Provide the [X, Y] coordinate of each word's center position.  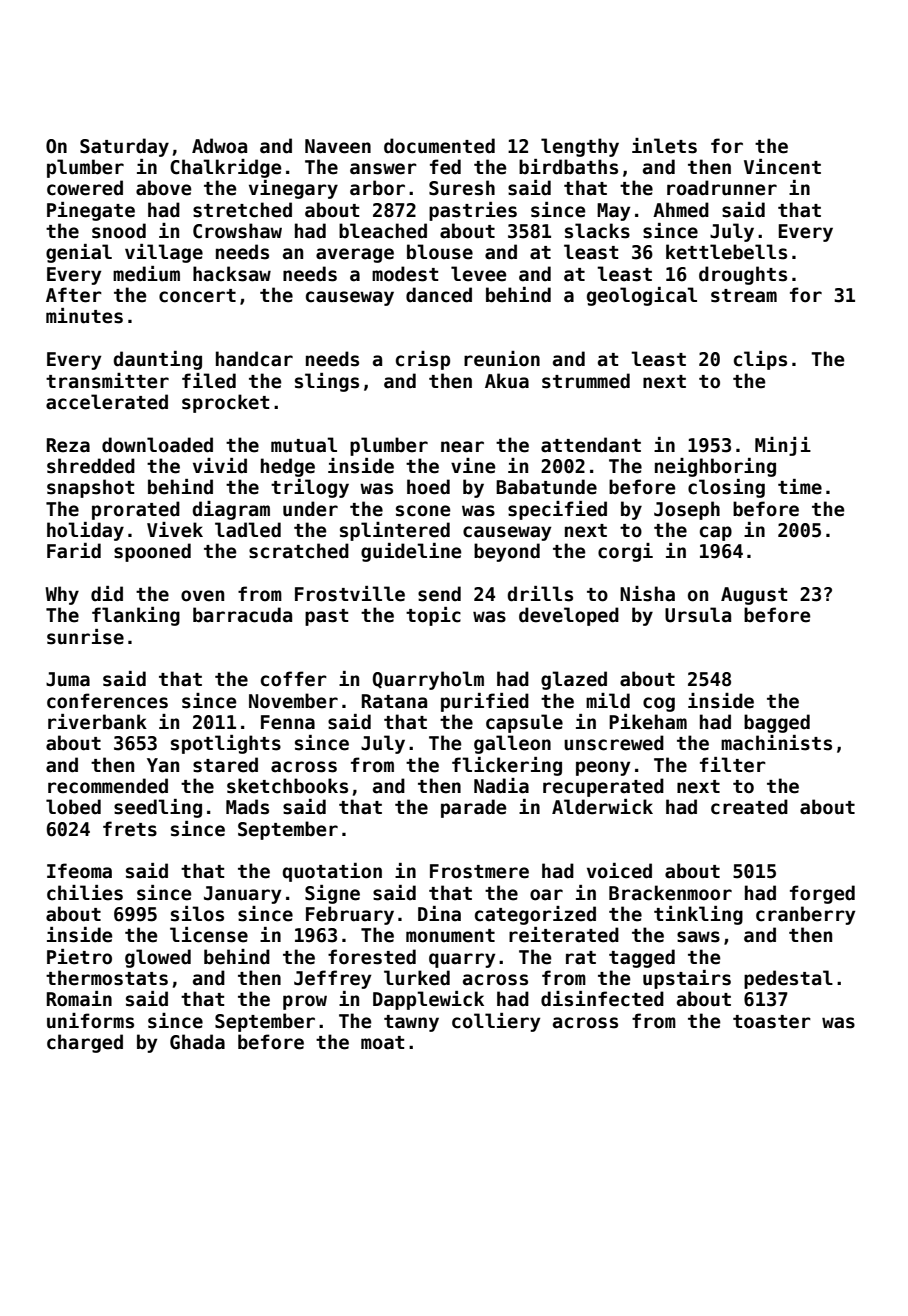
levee [478, 274]
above [163, 188]
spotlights [226, 744]
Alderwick [602, 807]
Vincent [782, 167]
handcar [254, 359]
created [749, 807]
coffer [294, 679]
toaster [772, 1022]
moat [382, 1043]
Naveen [338, 146]
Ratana [394, 701]
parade [473, 808]
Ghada [197, 1042]
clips [760, 360]
